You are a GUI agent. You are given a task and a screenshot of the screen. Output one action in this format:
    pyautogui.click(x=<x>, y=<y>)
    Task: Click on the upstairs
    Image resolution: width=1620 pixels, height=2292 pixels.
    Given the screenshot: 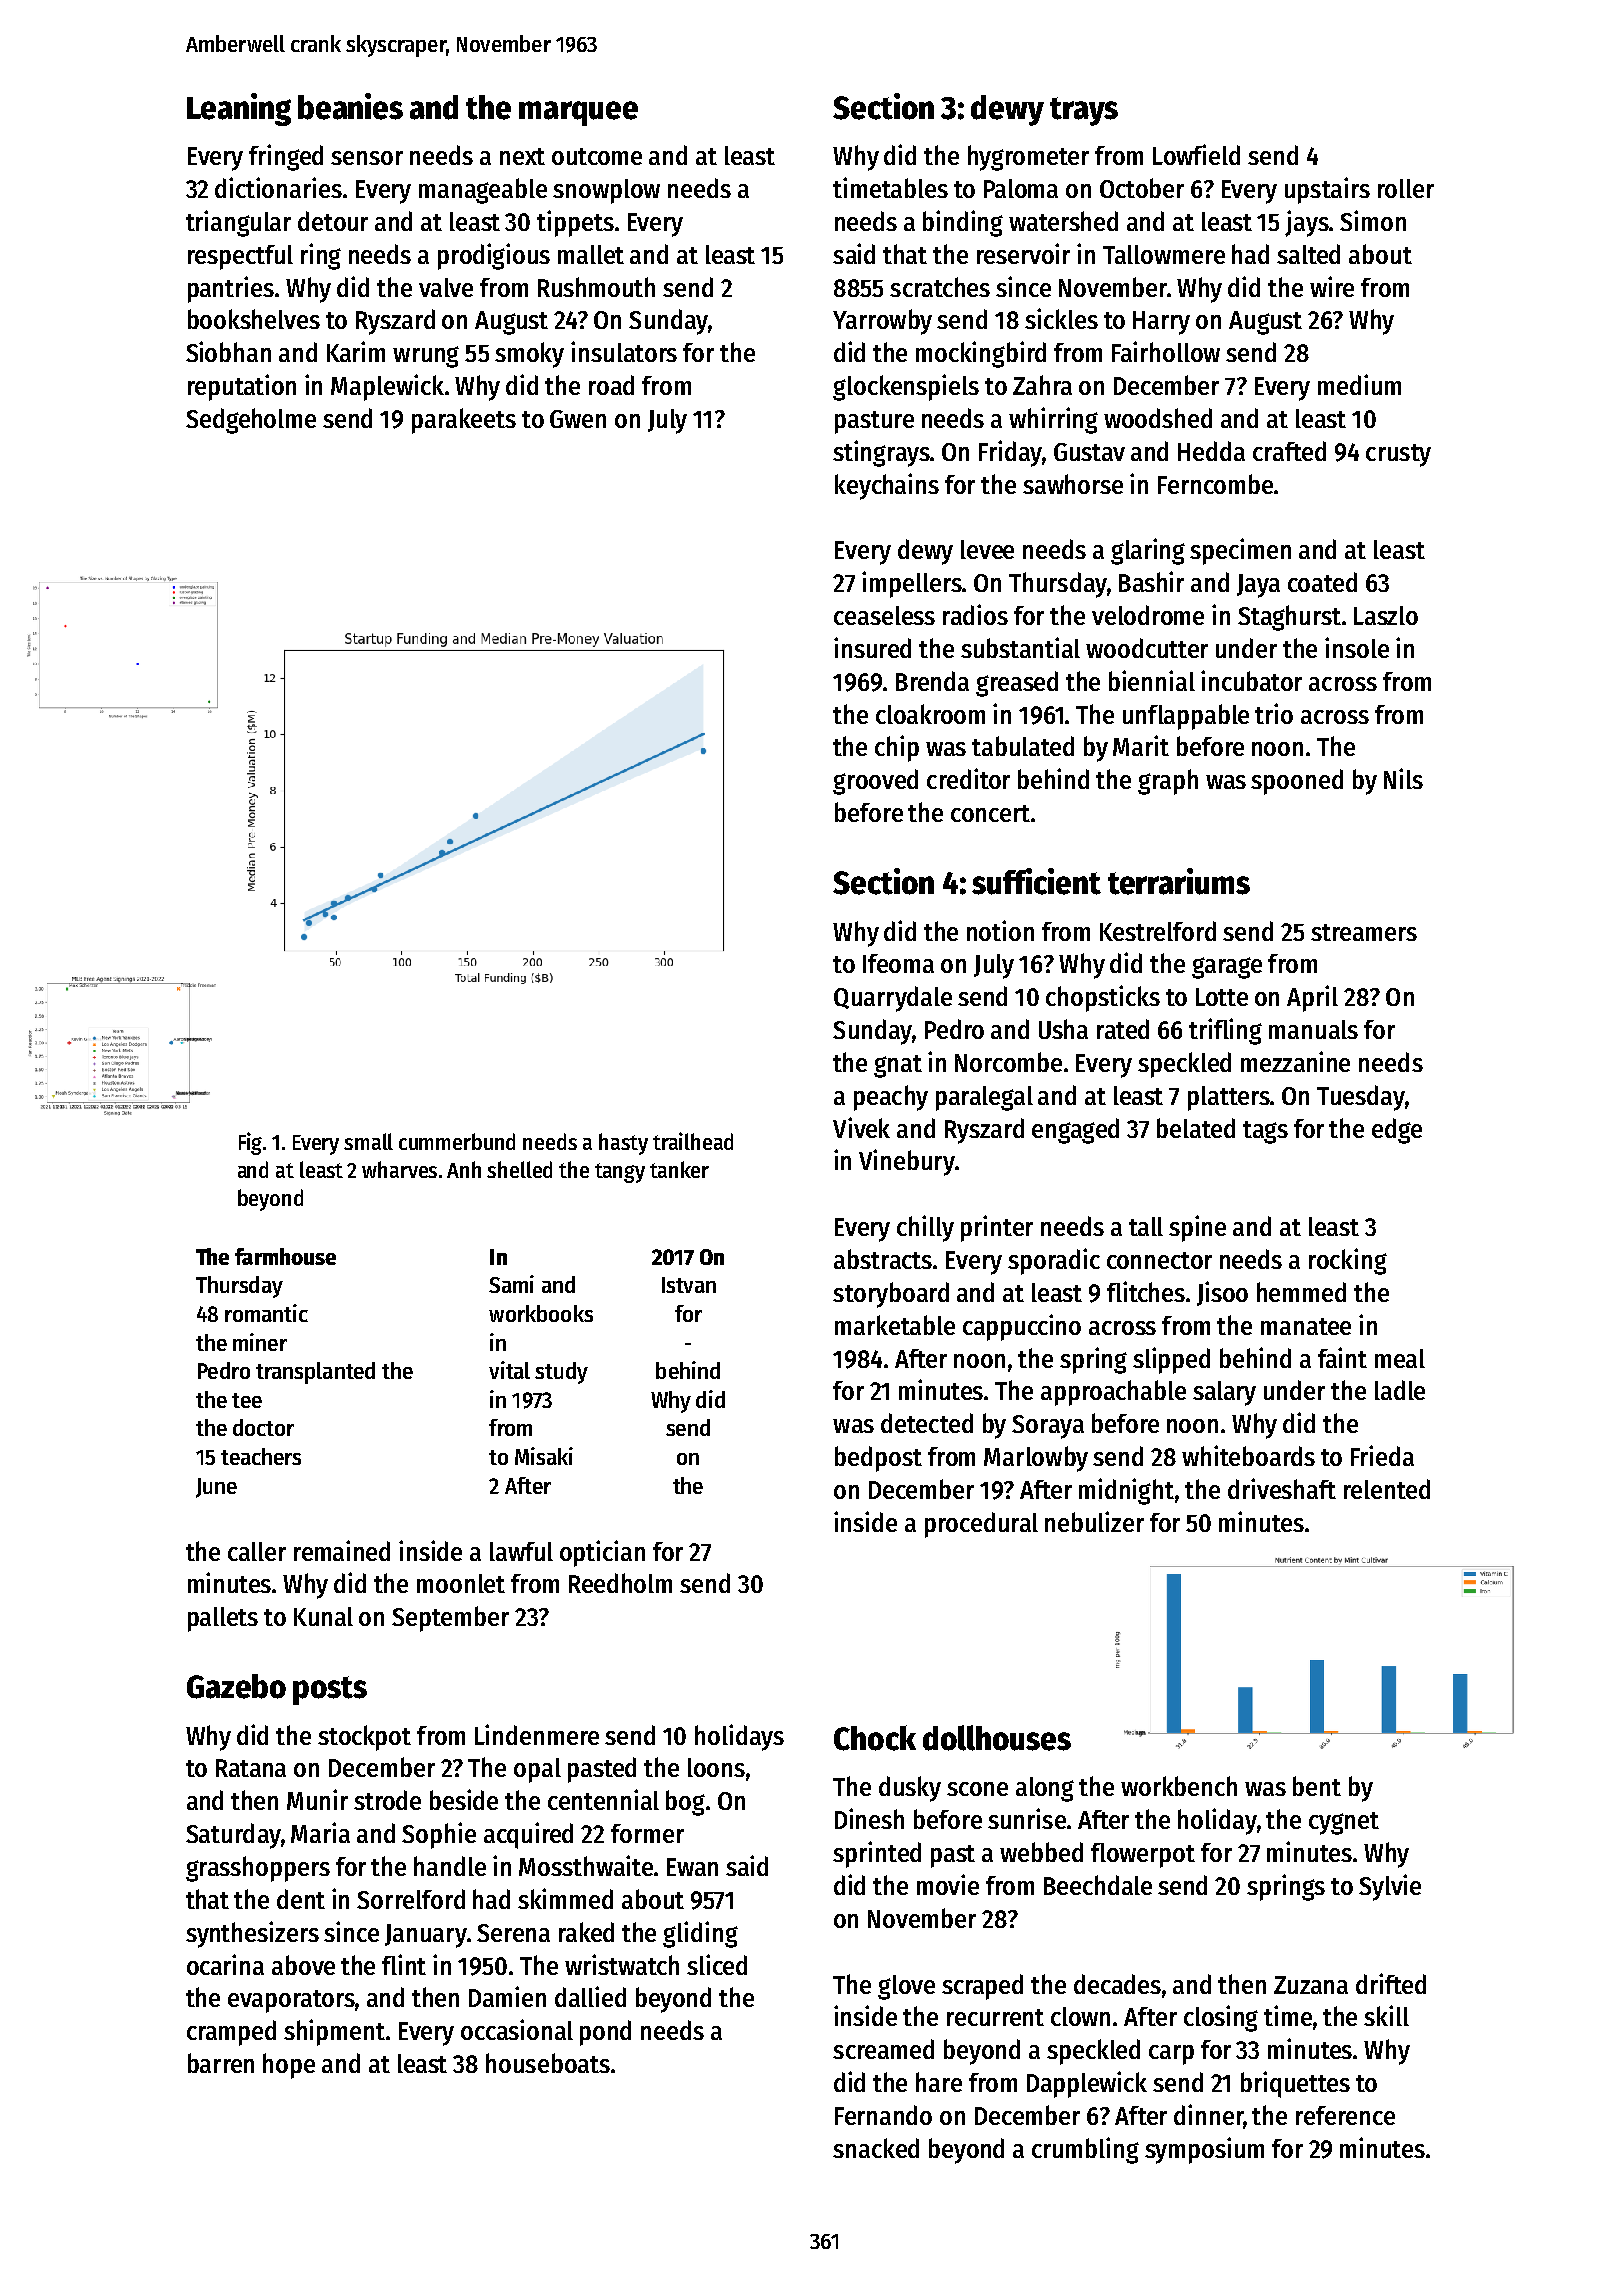 What is the action you would take?
    pyautogui.click(x=1327, y=190)
